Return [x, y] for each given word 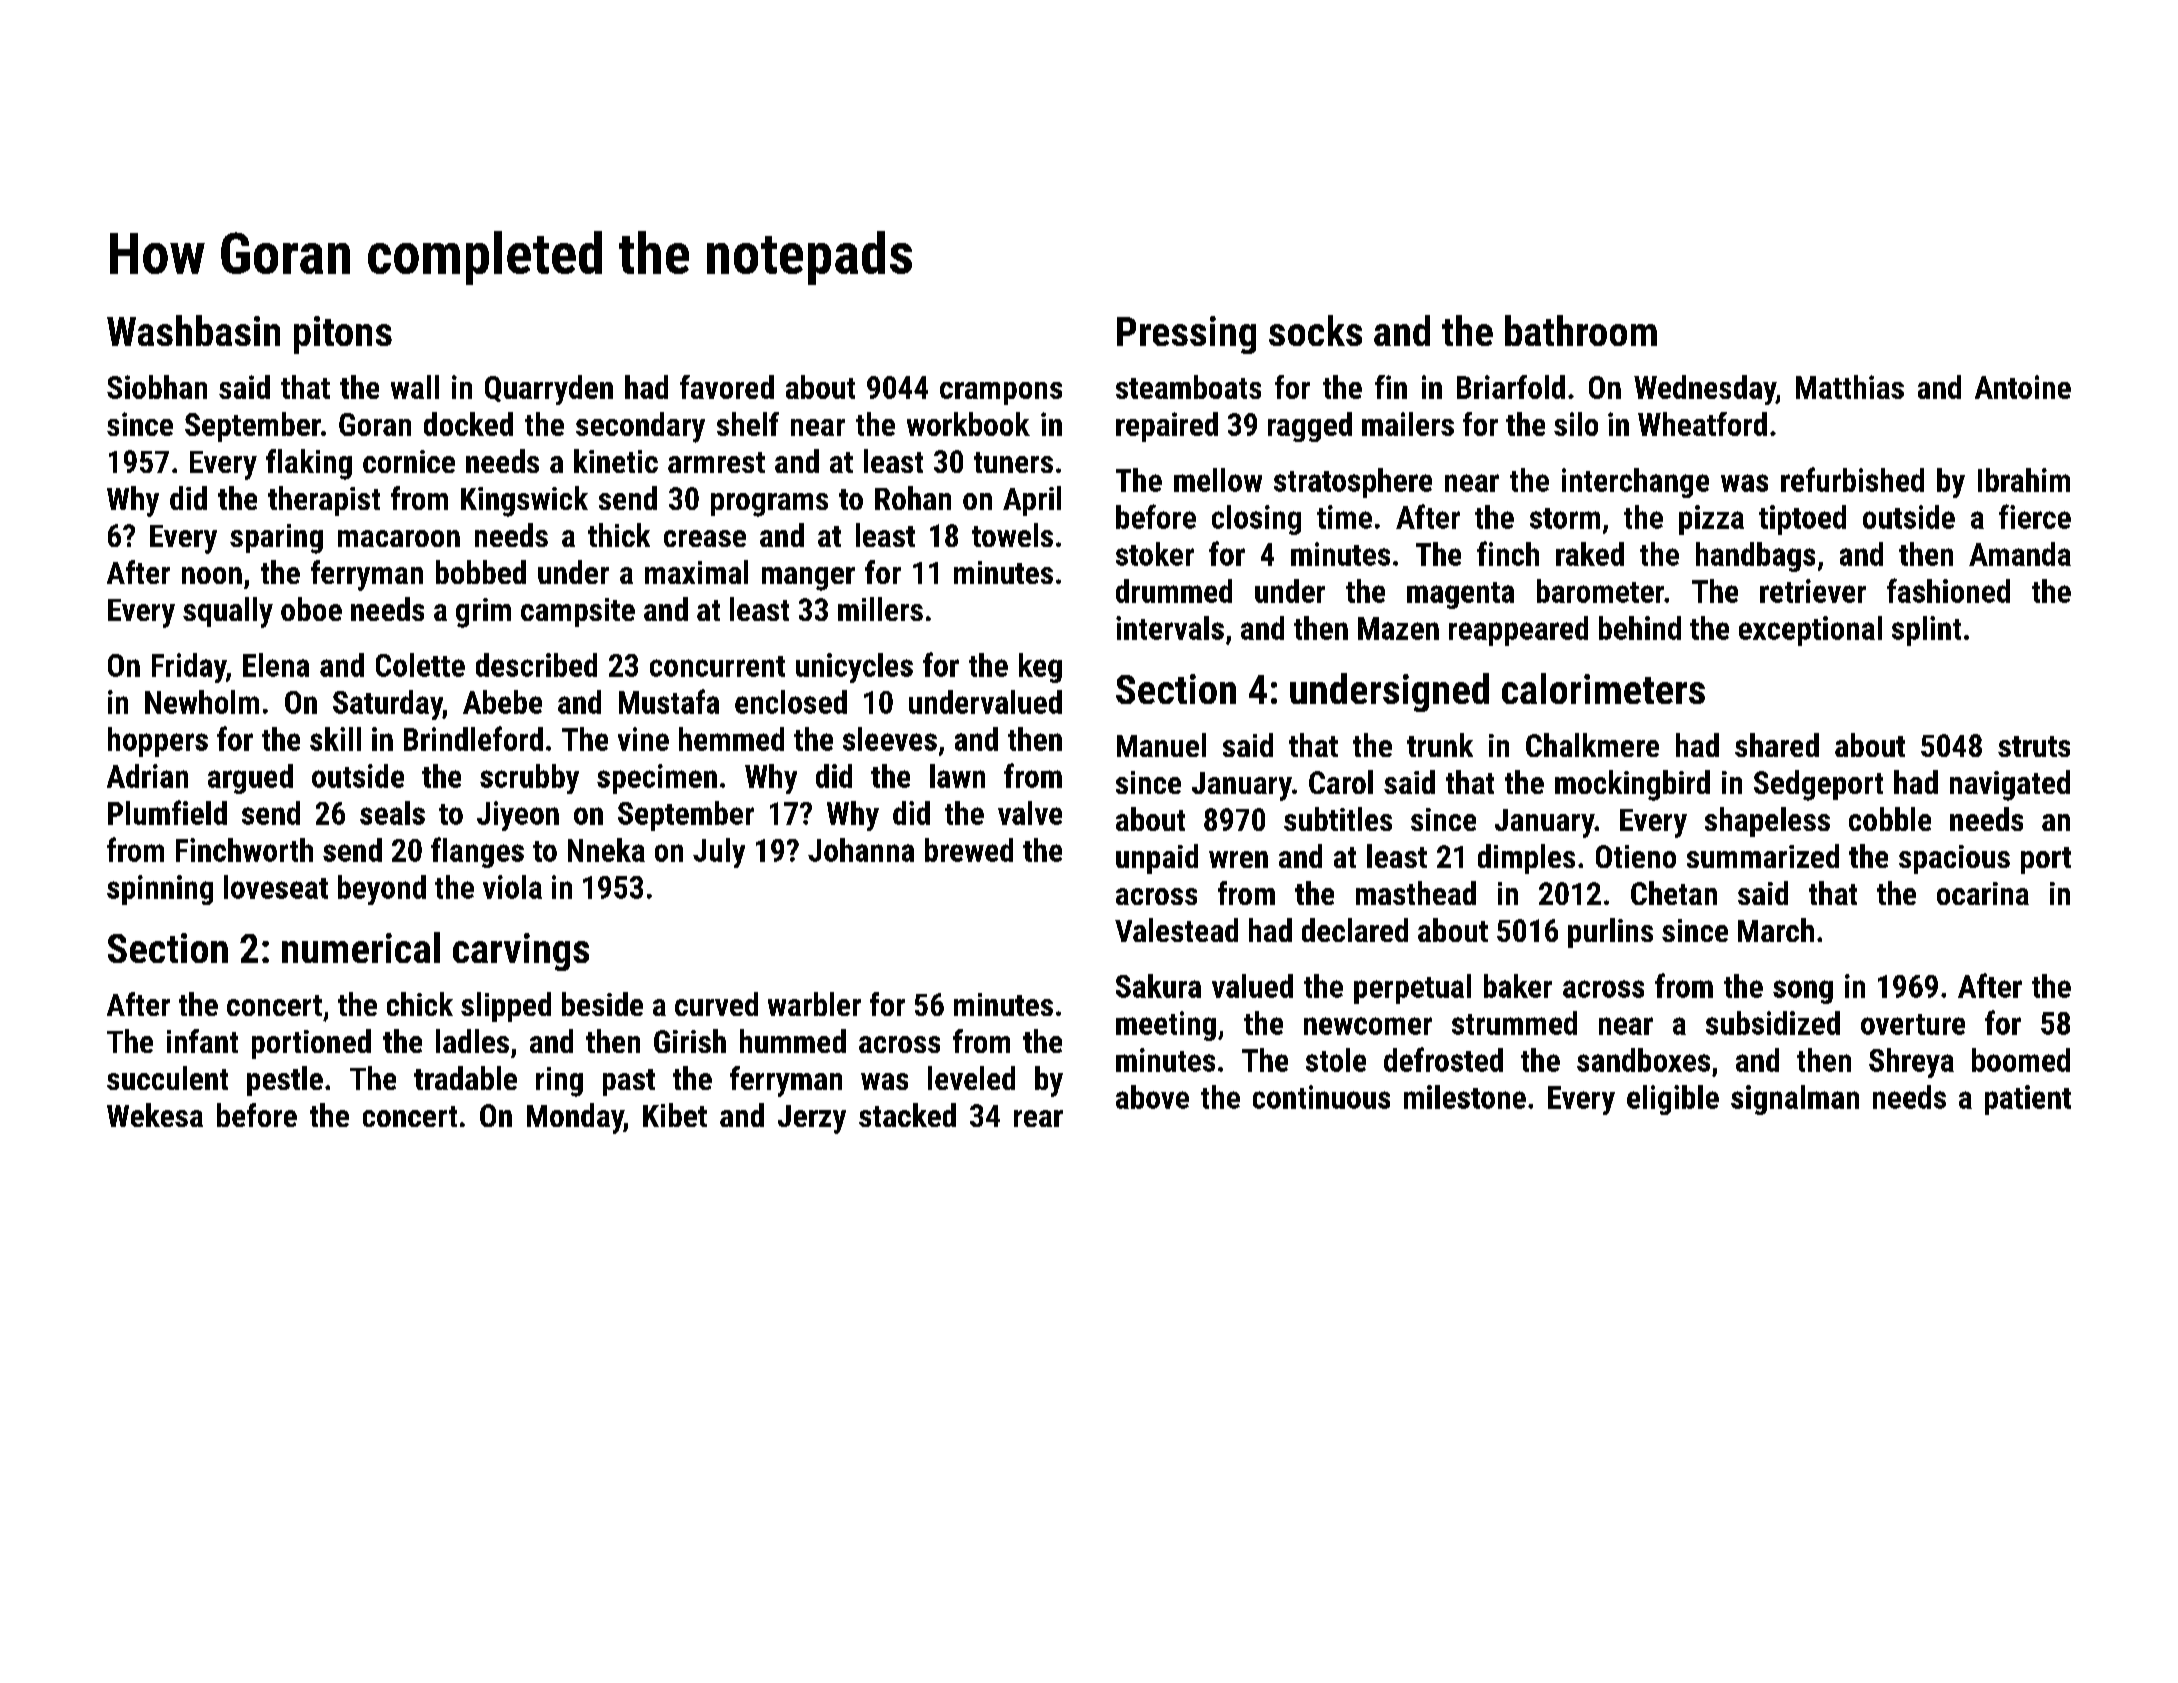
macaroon [399, 538]
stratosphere [1353, 483]
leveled [971, 1078]
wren [1238, 859]
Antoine [2023, 387]
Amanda [2020, 554]
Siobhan [157, 387]
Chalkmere [1592, 745]
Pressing [1186, 335]
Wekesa [155, 1115]
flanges [477, 852]
